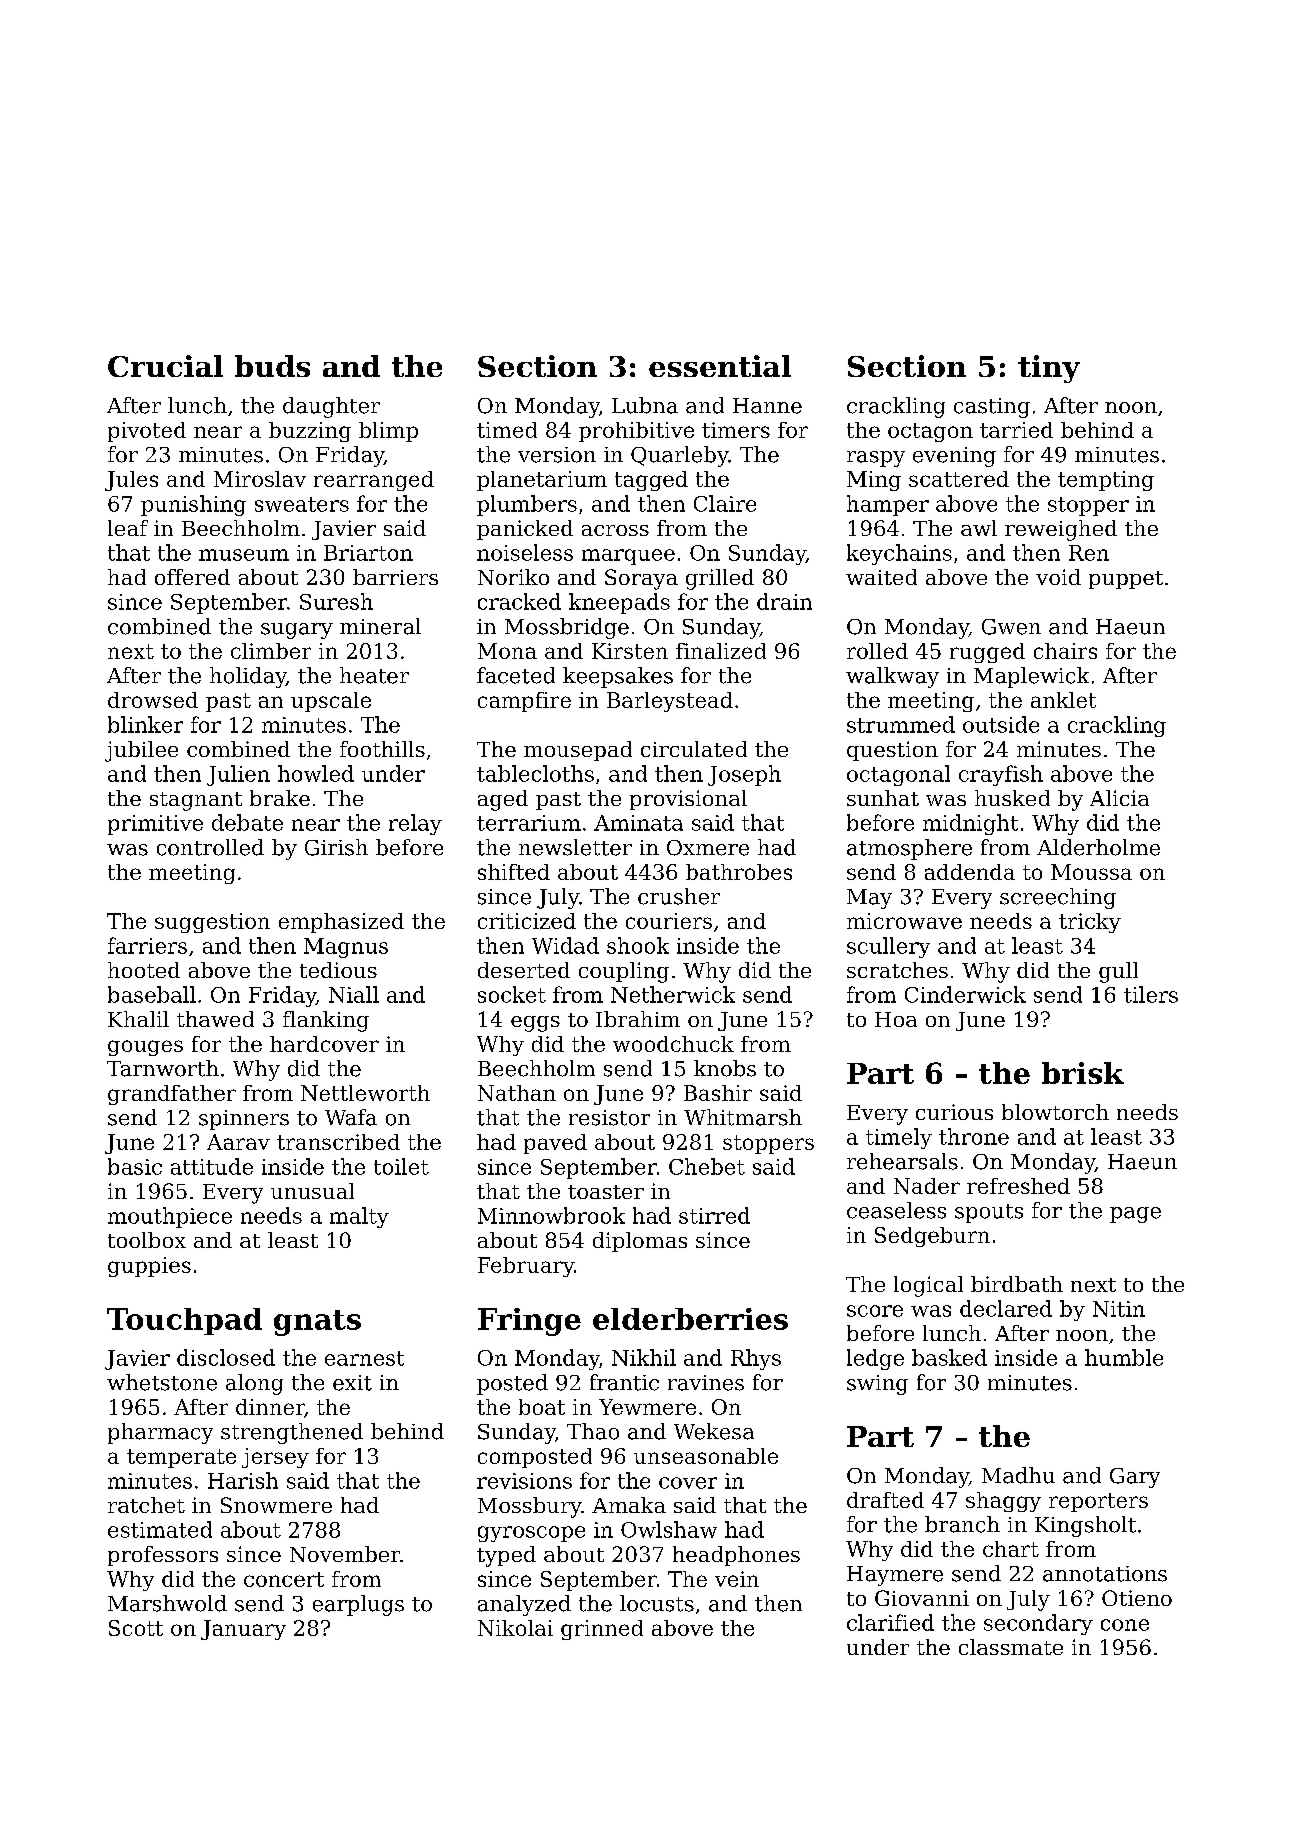 This image has height=1828, width=1293. Describe the element at coordinates (184, 1321) in the image. I see `Touchpad` at that location.
